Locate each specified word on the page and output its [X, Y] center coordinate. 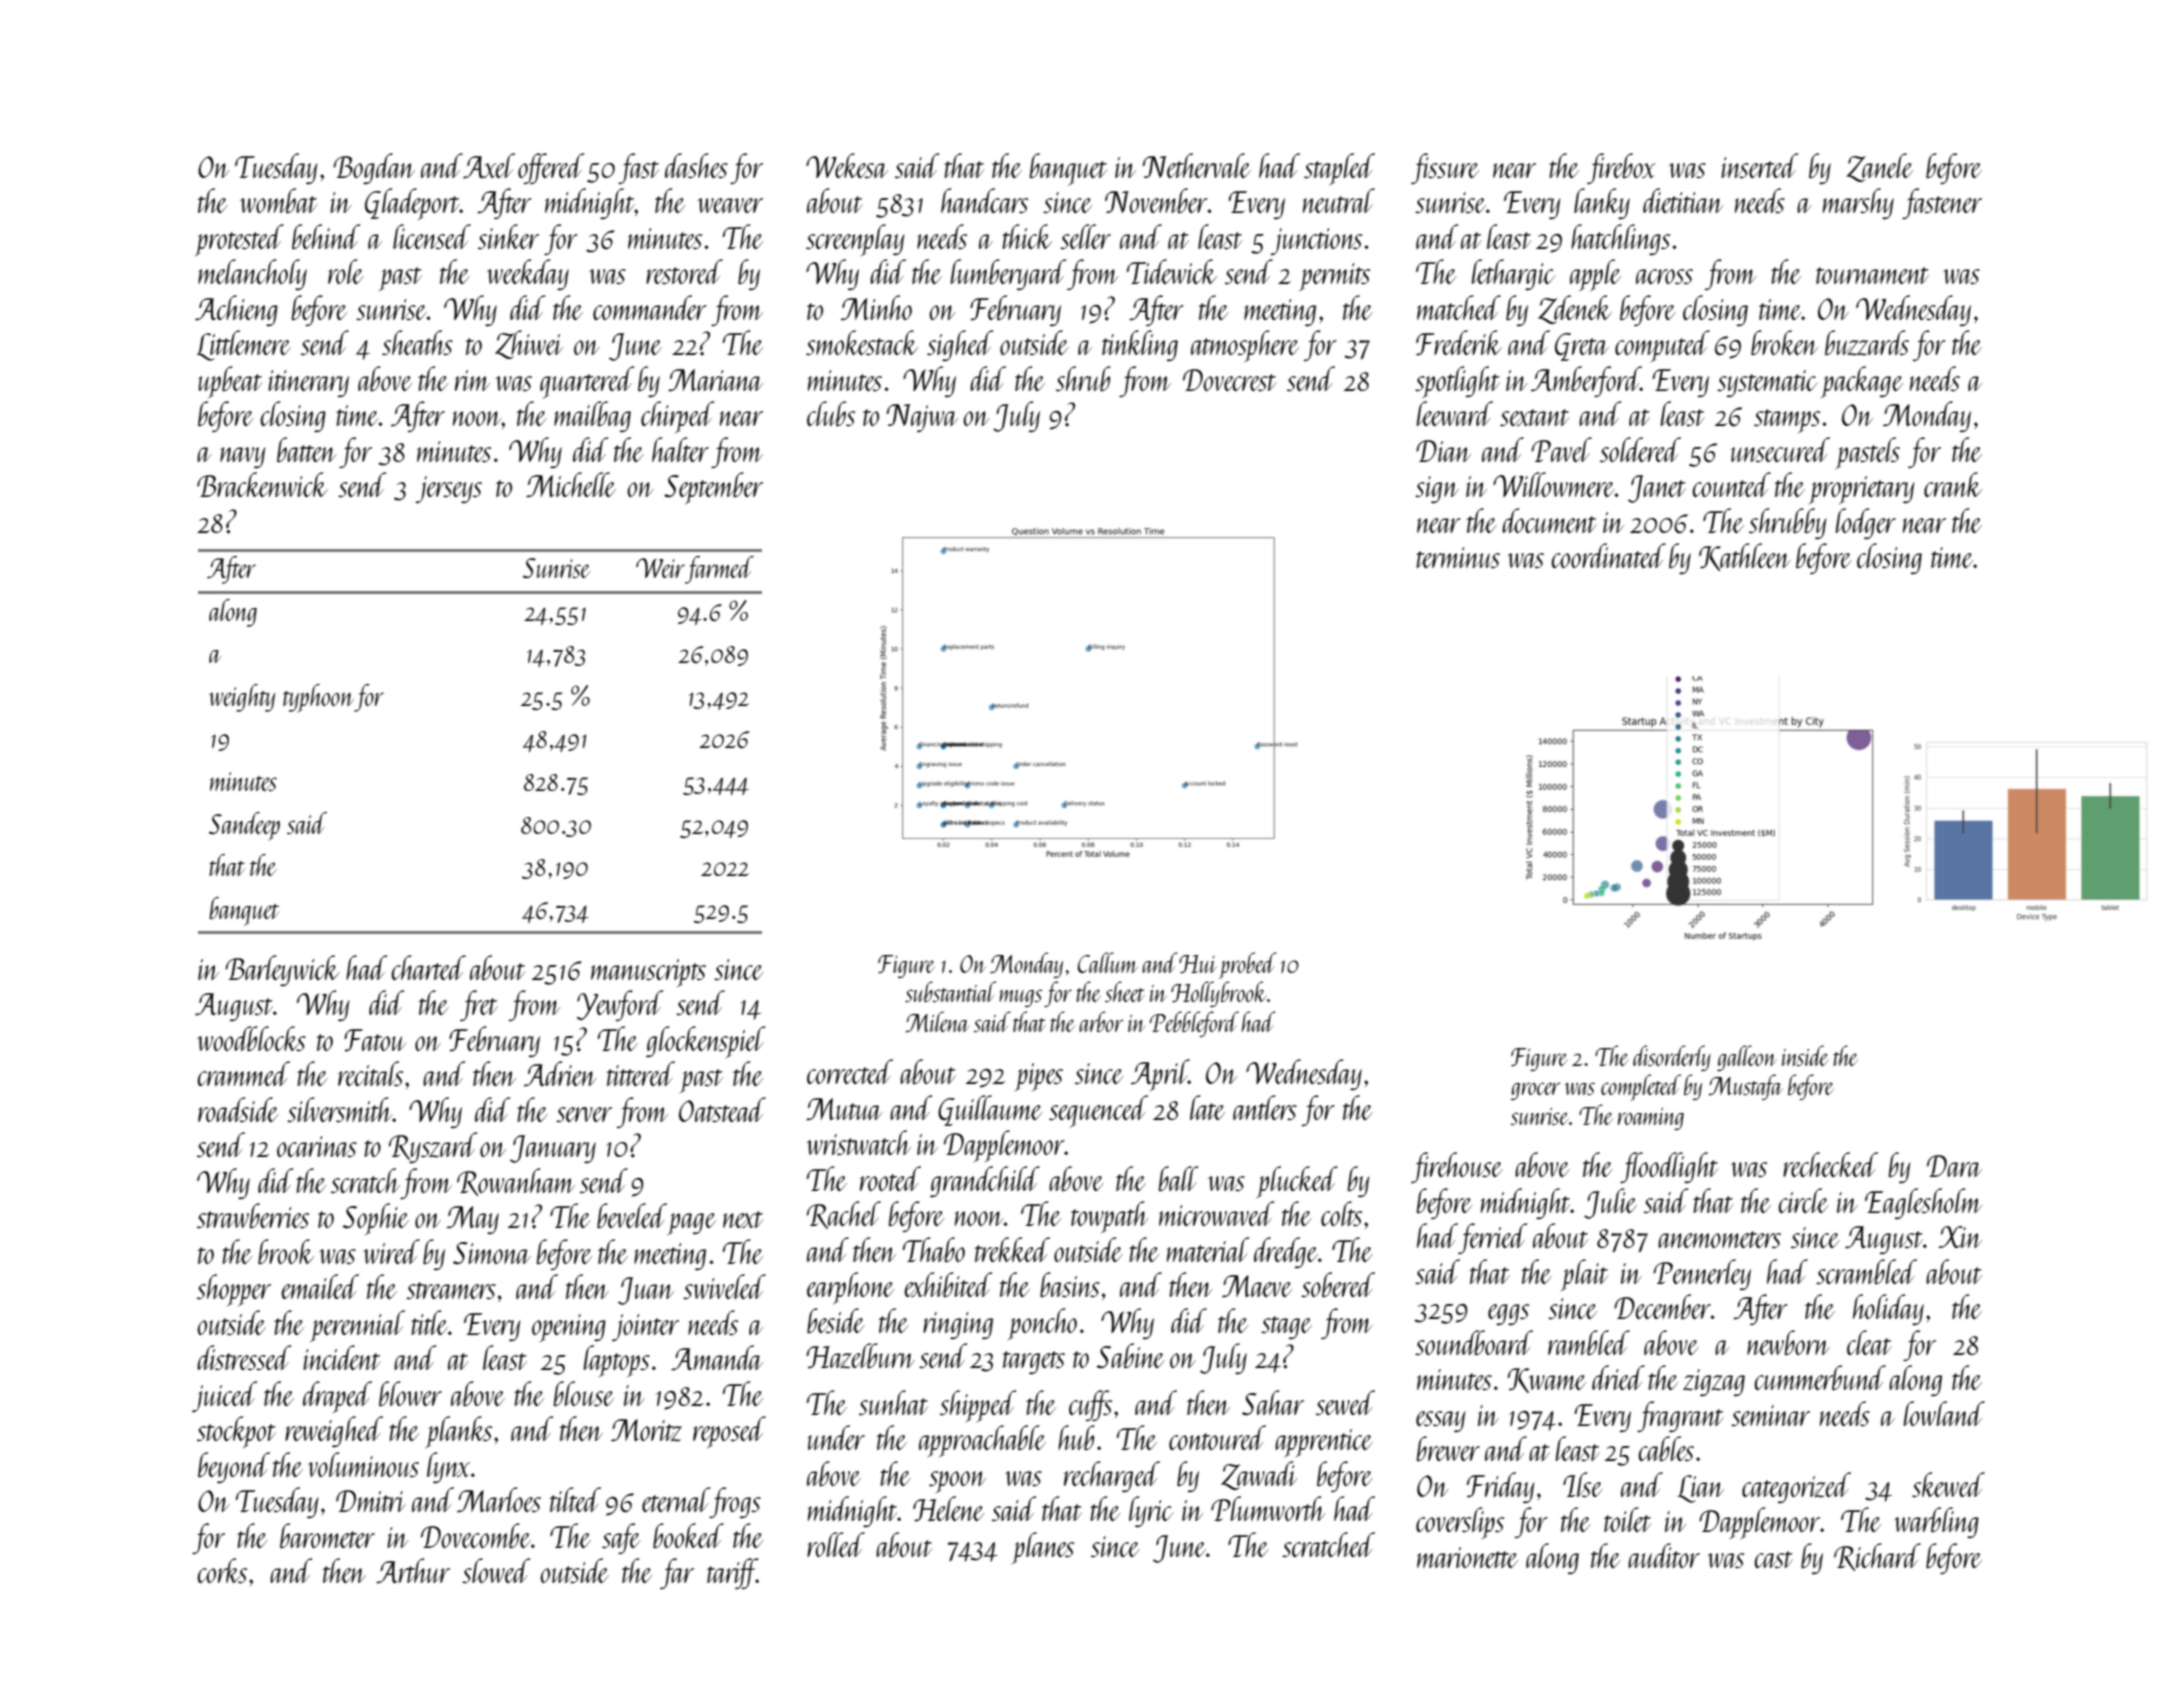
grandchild [985, 1181]
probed [1247, 965]
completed [1641, 1087]
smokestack [862, 342]
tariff [732, 1573]
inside [1805, 1055]
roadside [238, 1109]
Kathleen [1744, 557]
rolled [836, 1544]
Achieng [236, 310]
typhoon [318, 698]
